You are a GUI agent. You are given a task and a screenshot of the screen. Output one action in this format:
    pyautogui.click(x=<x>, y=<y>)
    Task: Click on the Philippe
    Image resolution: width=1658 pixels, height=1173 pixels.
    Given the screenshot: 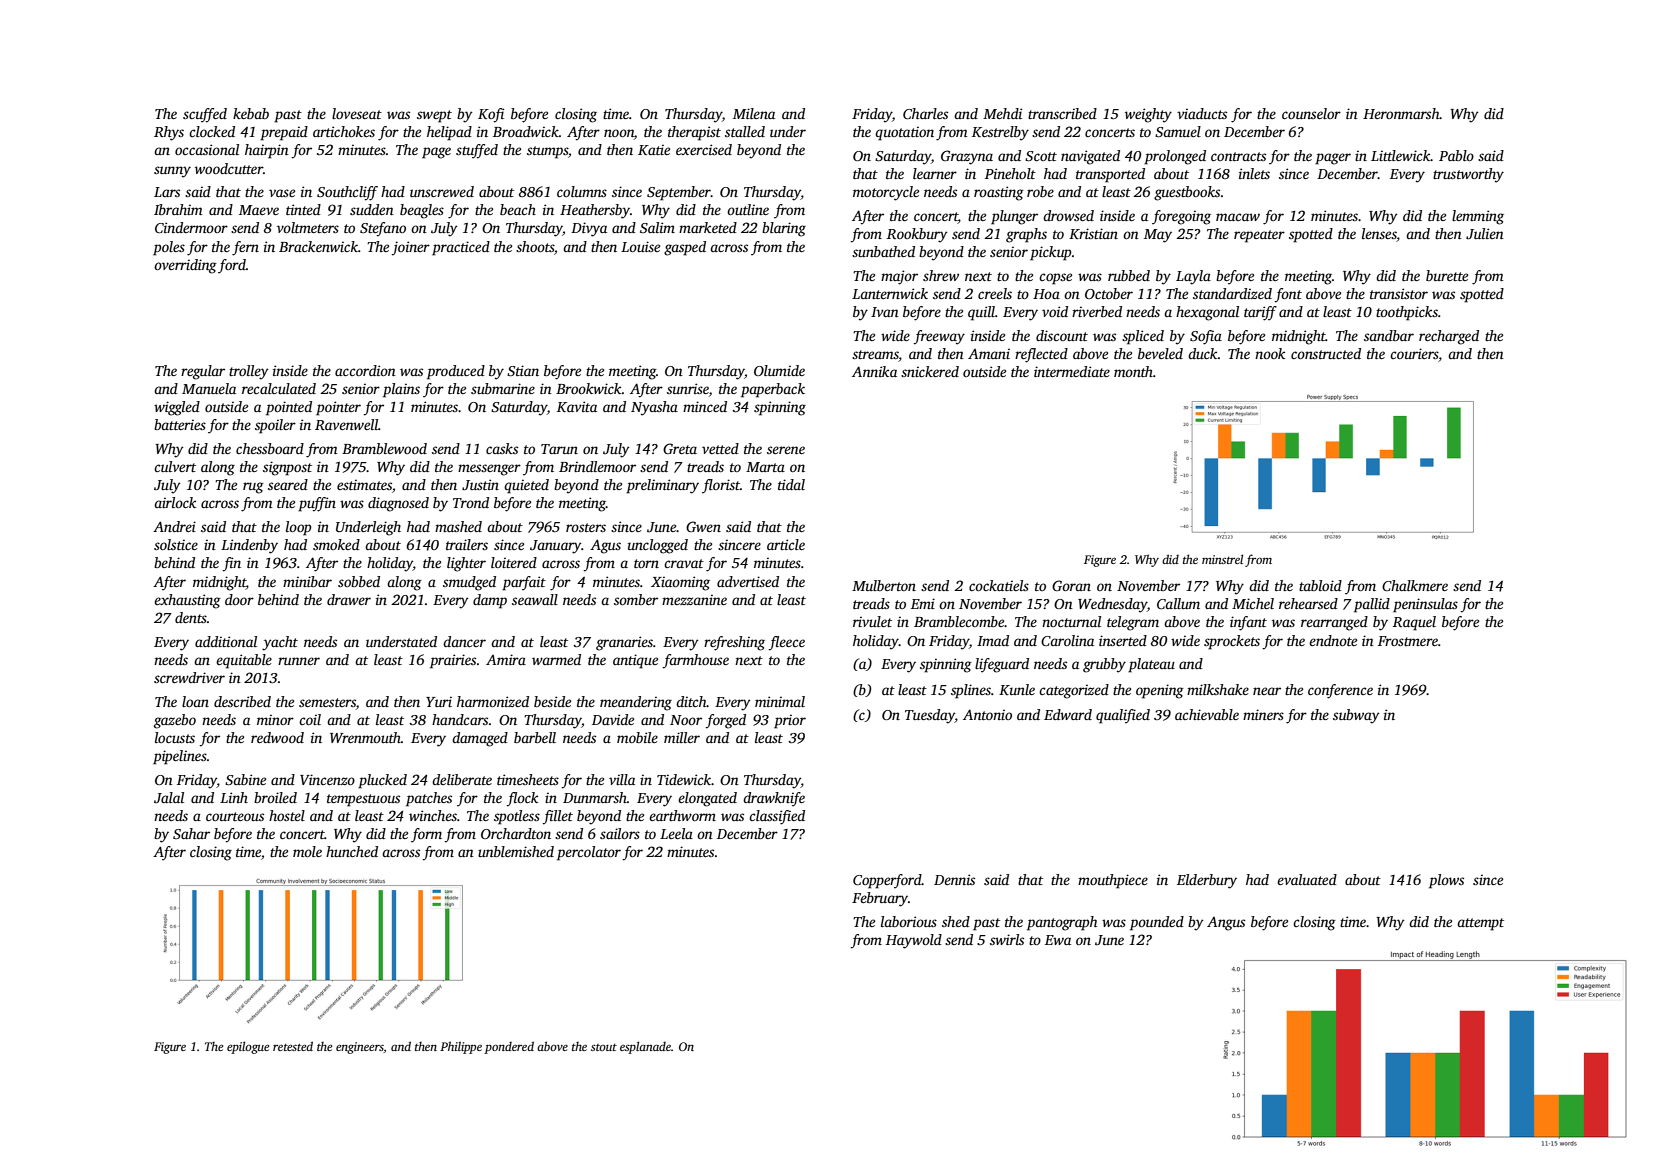 What is the action you would take?
    pyautogui.click(x=461, y=1047)
